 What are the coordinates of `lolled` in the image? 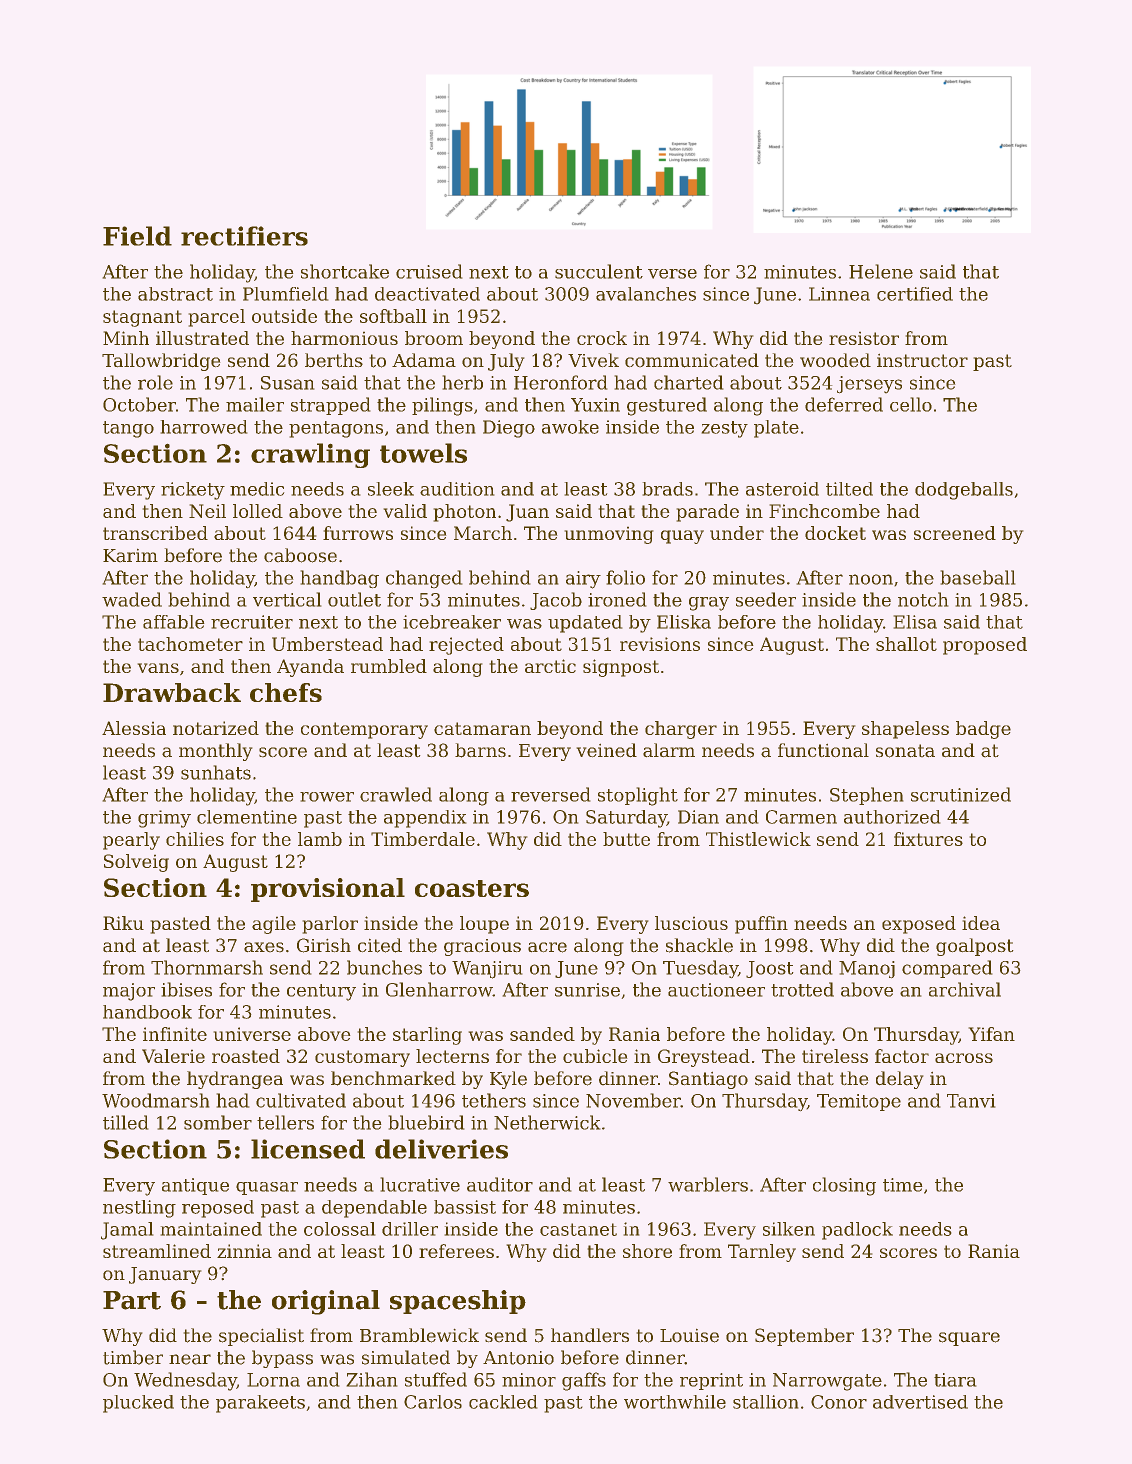 It's located at (258, 511).
